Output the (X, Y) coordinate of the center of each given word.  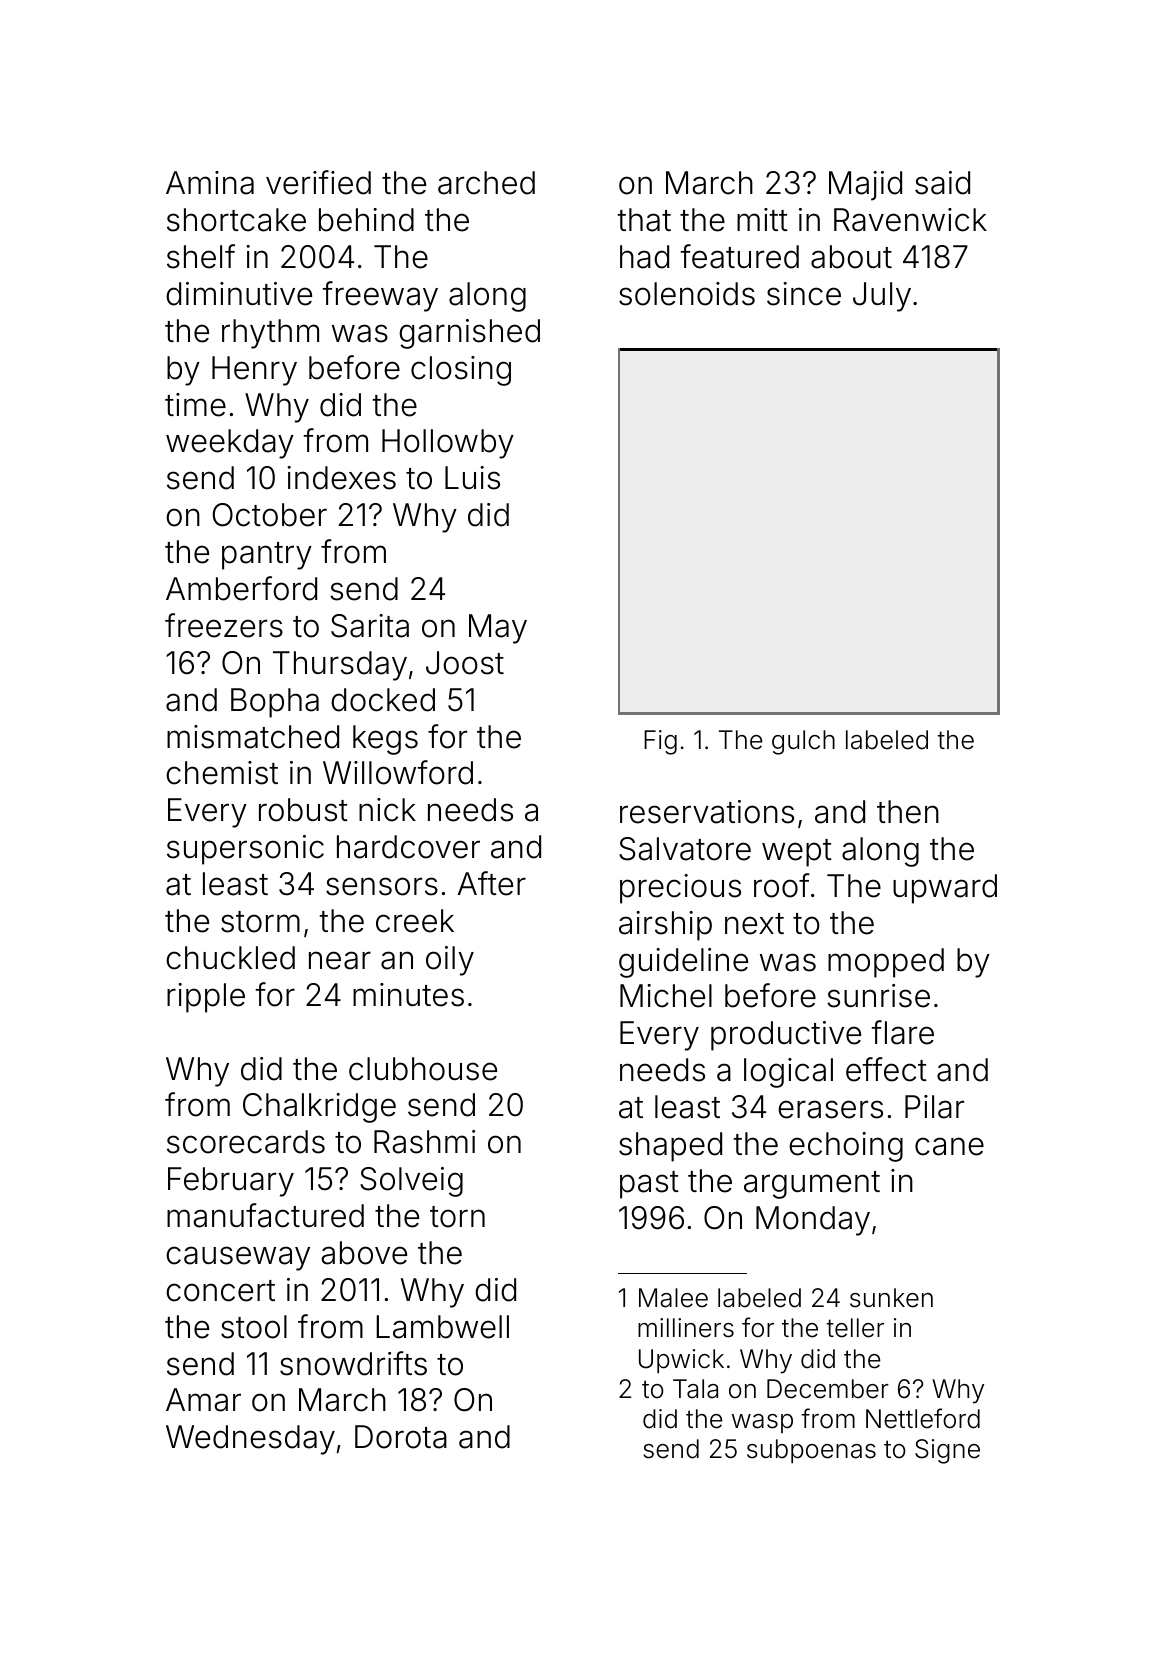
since (804, 294)
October (270, 515)
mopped (886, 963)
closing (461, 371)
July (882, 297)
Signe (947, 1451)
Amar (203, 1400)
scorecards (246, 1142)
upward (945, 889)
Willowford (398, 772)
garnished (469, 334)
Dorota (401, 1437)
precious (680, 889)
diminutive (239, 294)
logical (788, 1073)
